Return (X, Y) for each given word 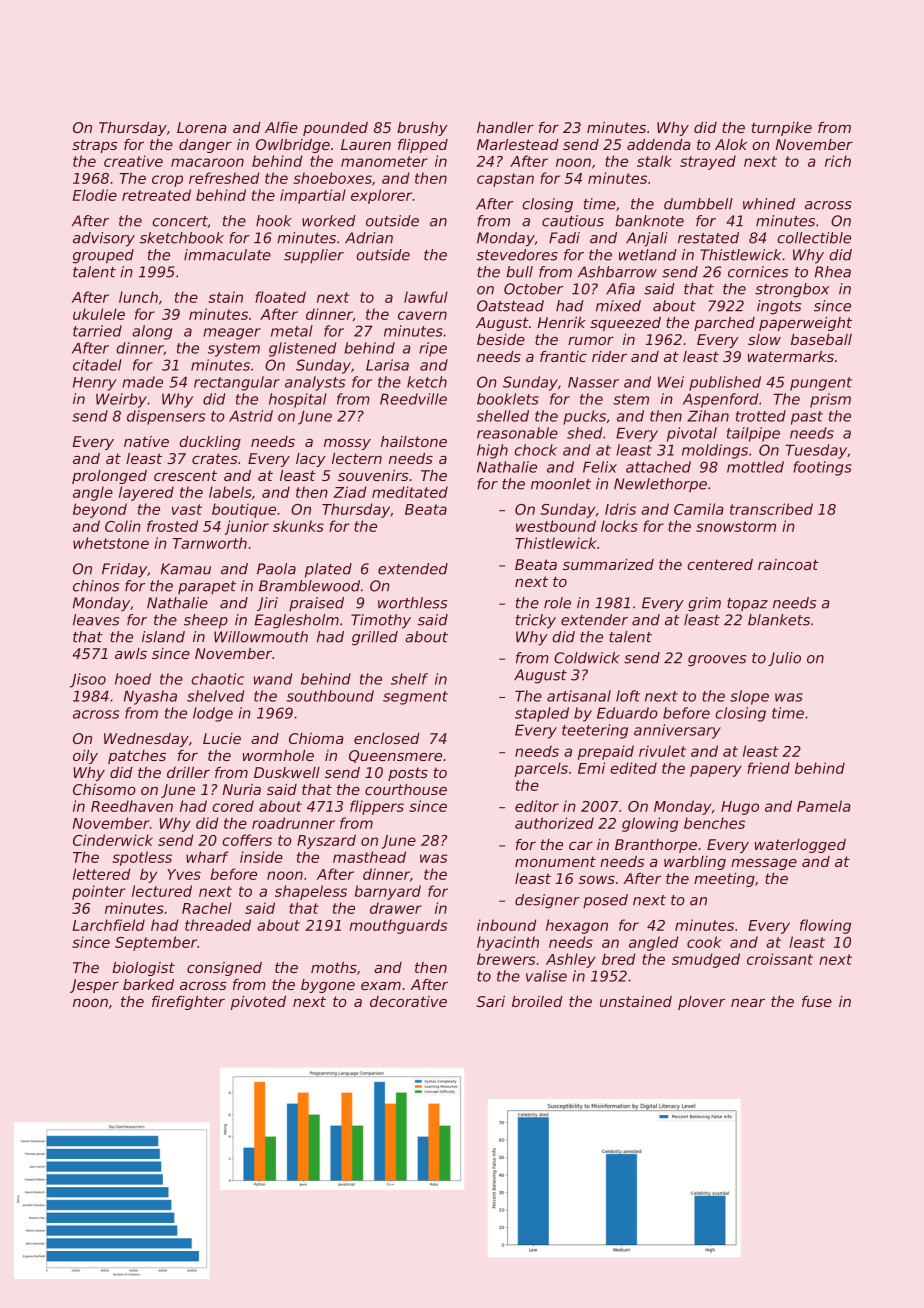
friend (768, 768)
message (764, 864)
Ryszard (326, 841)
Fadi (564, 238)
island (163, 637)
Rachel (207, 908)
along (152, 332)
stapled (542, 714)
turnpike (782, 129)
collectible (814, 238)
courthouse (406, 789)
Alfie (281, 127)
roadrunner (293, 823)
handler (505, 127)
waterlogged (800, 846)
